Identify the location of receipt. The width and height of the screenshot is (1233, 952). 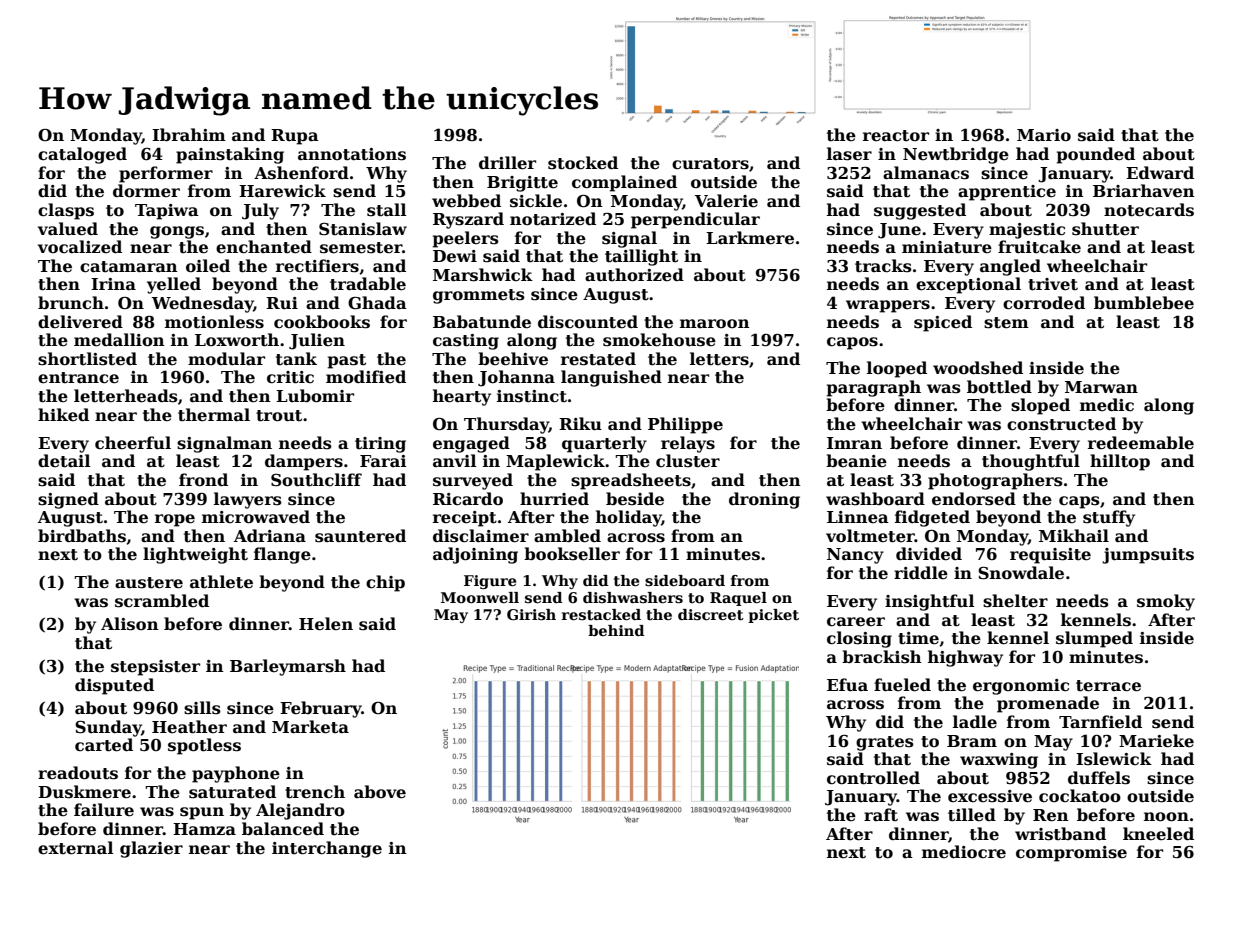
(465, 519).
